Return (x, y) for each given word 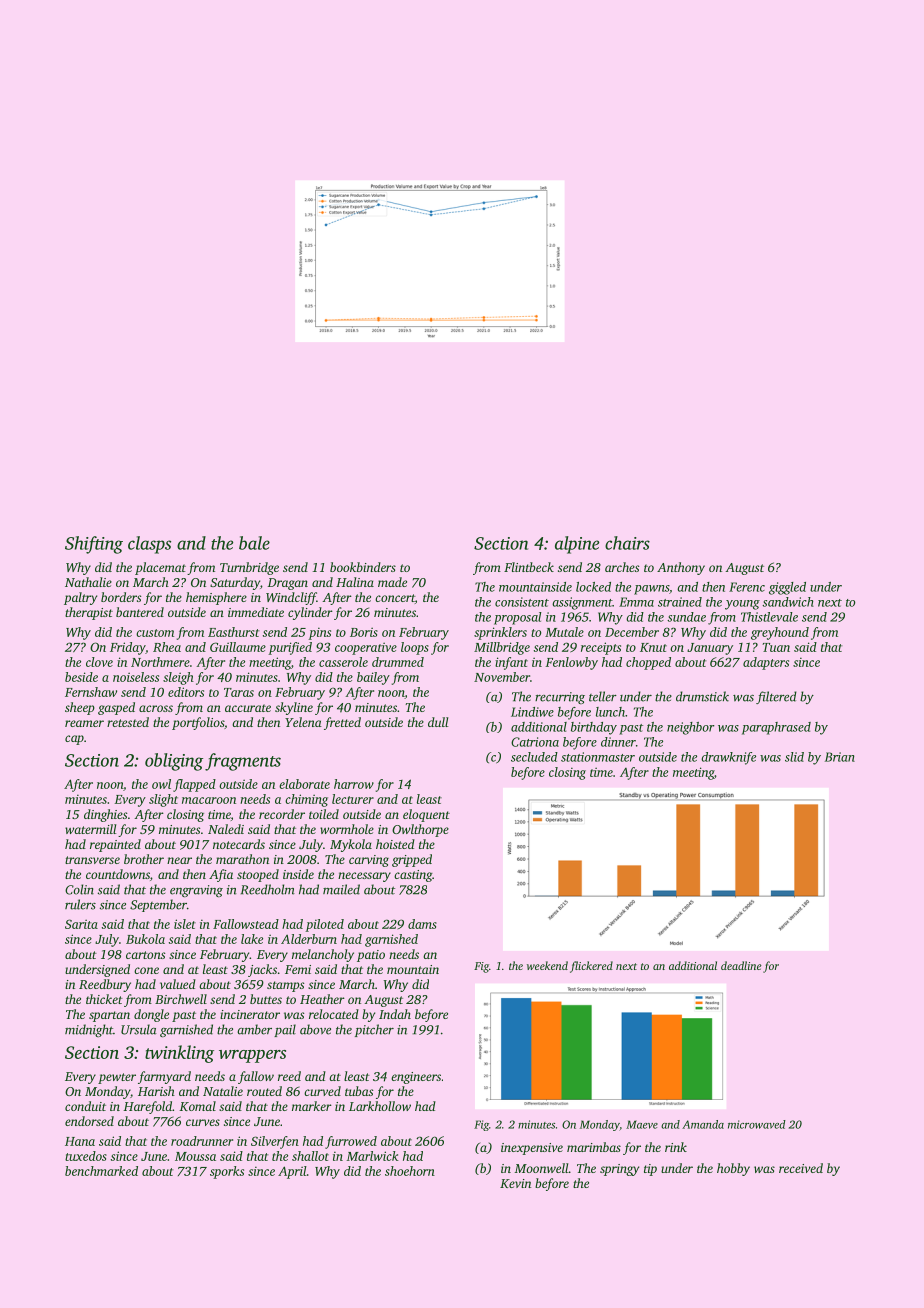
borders (121, 597)
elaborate (304, 784)
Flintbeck (529, 567)
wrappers (252, 1056)
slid (794, 757)
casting (413, 876)
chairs (627, 543)
